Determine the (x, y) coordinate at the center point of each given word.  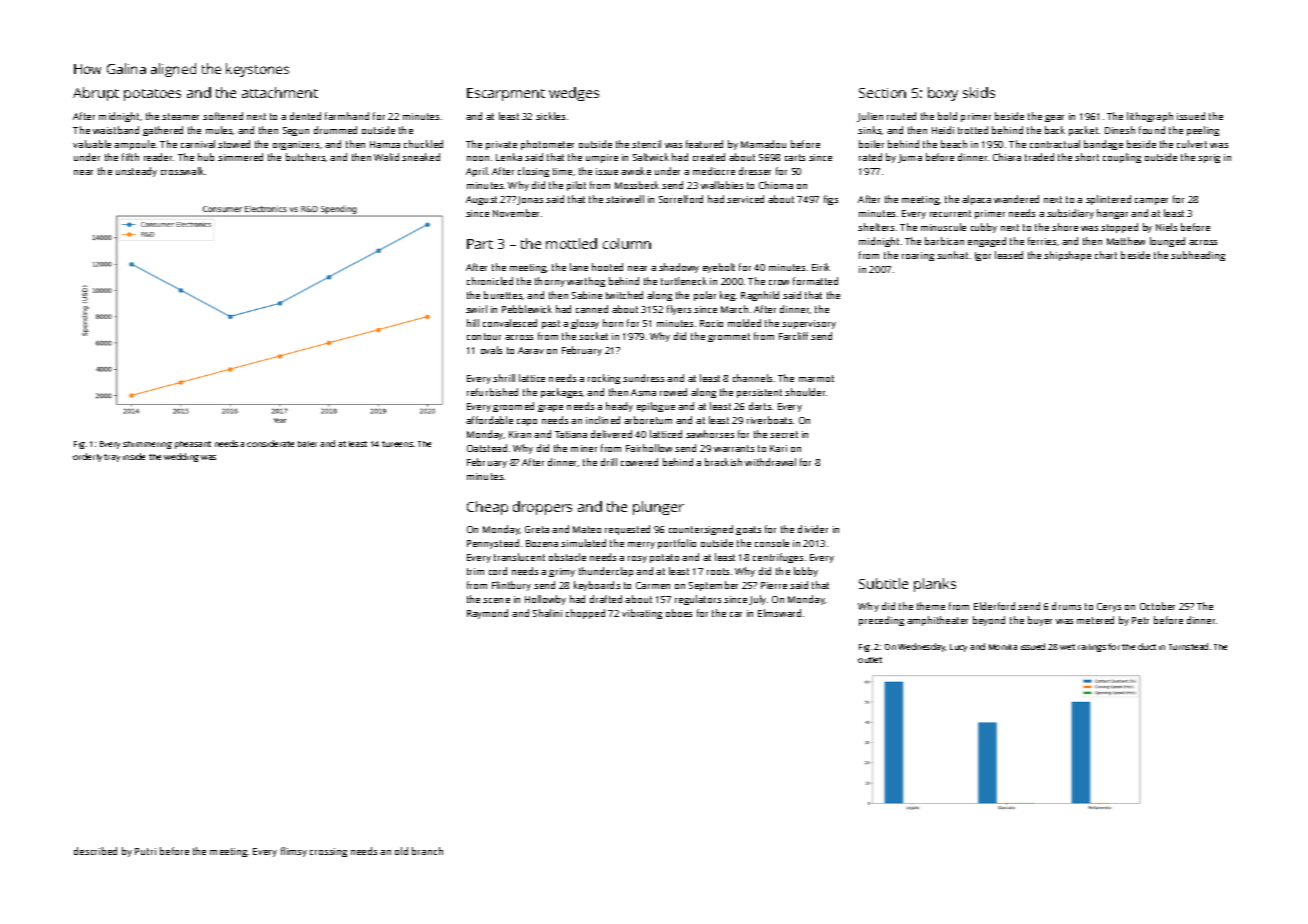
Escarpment (506, 94)
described (95, 851)
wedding (181, 457)
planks (935, 585)
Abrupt (96, 94)
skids (979, 92)
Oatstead (487, 448)
